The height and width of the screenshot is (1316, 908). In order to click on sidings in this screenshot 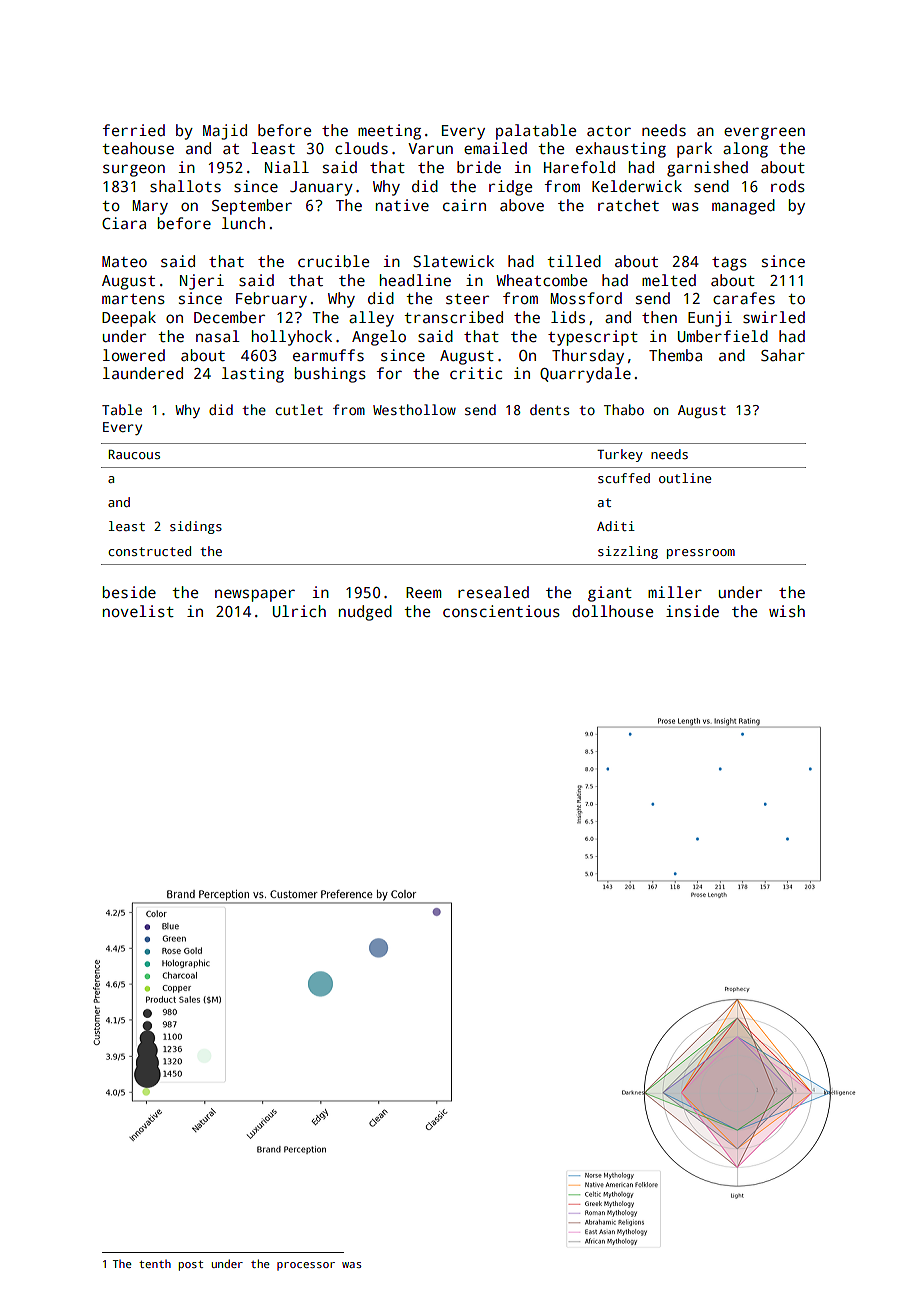, I will do `click(196, 527)`.
